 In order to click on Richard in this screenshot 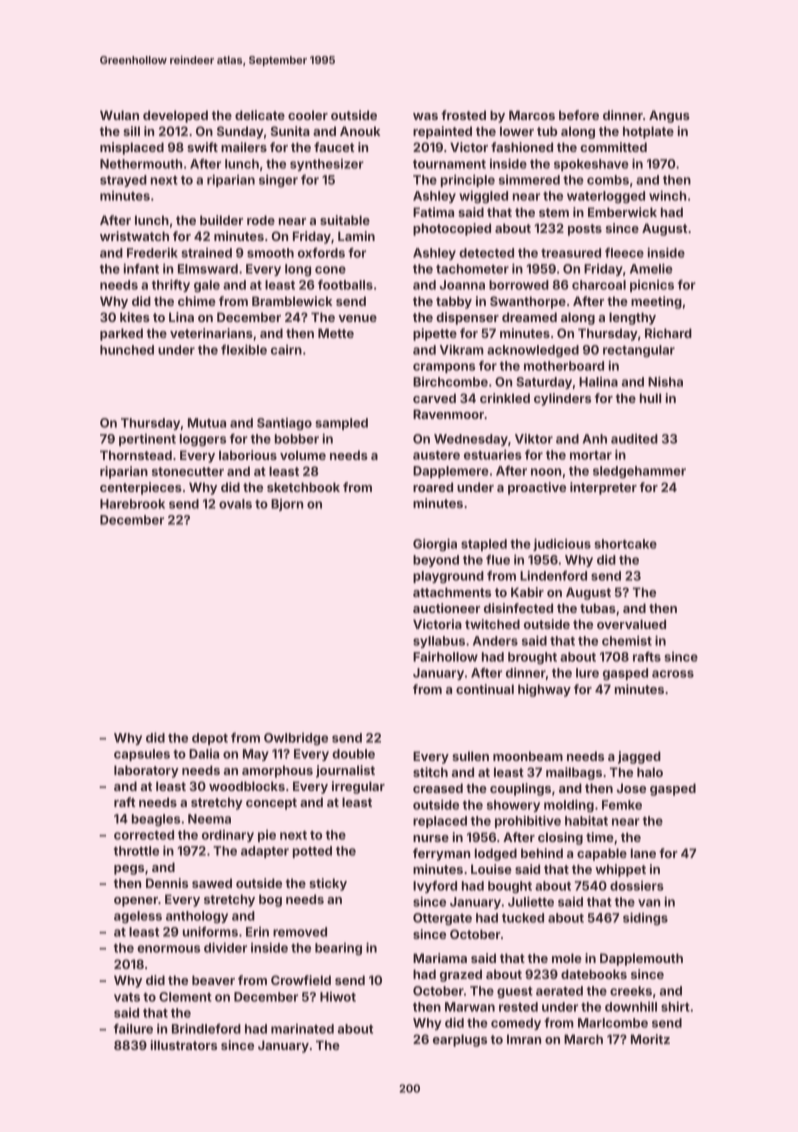, I will do `click(668, 333)`.
